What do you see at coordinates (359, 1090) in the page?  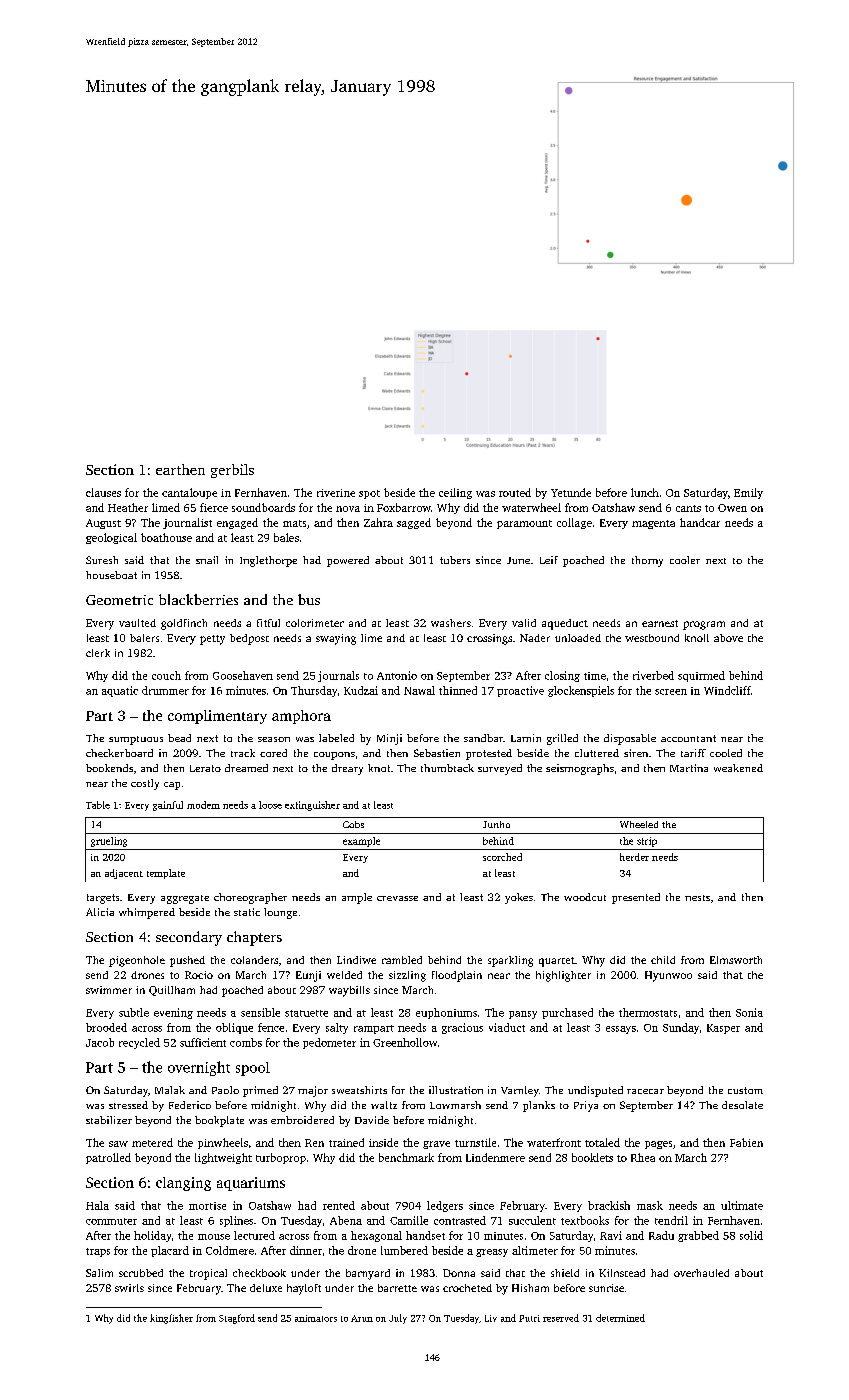 I see `sweatshirts` at bounding box center [359, 1090].
